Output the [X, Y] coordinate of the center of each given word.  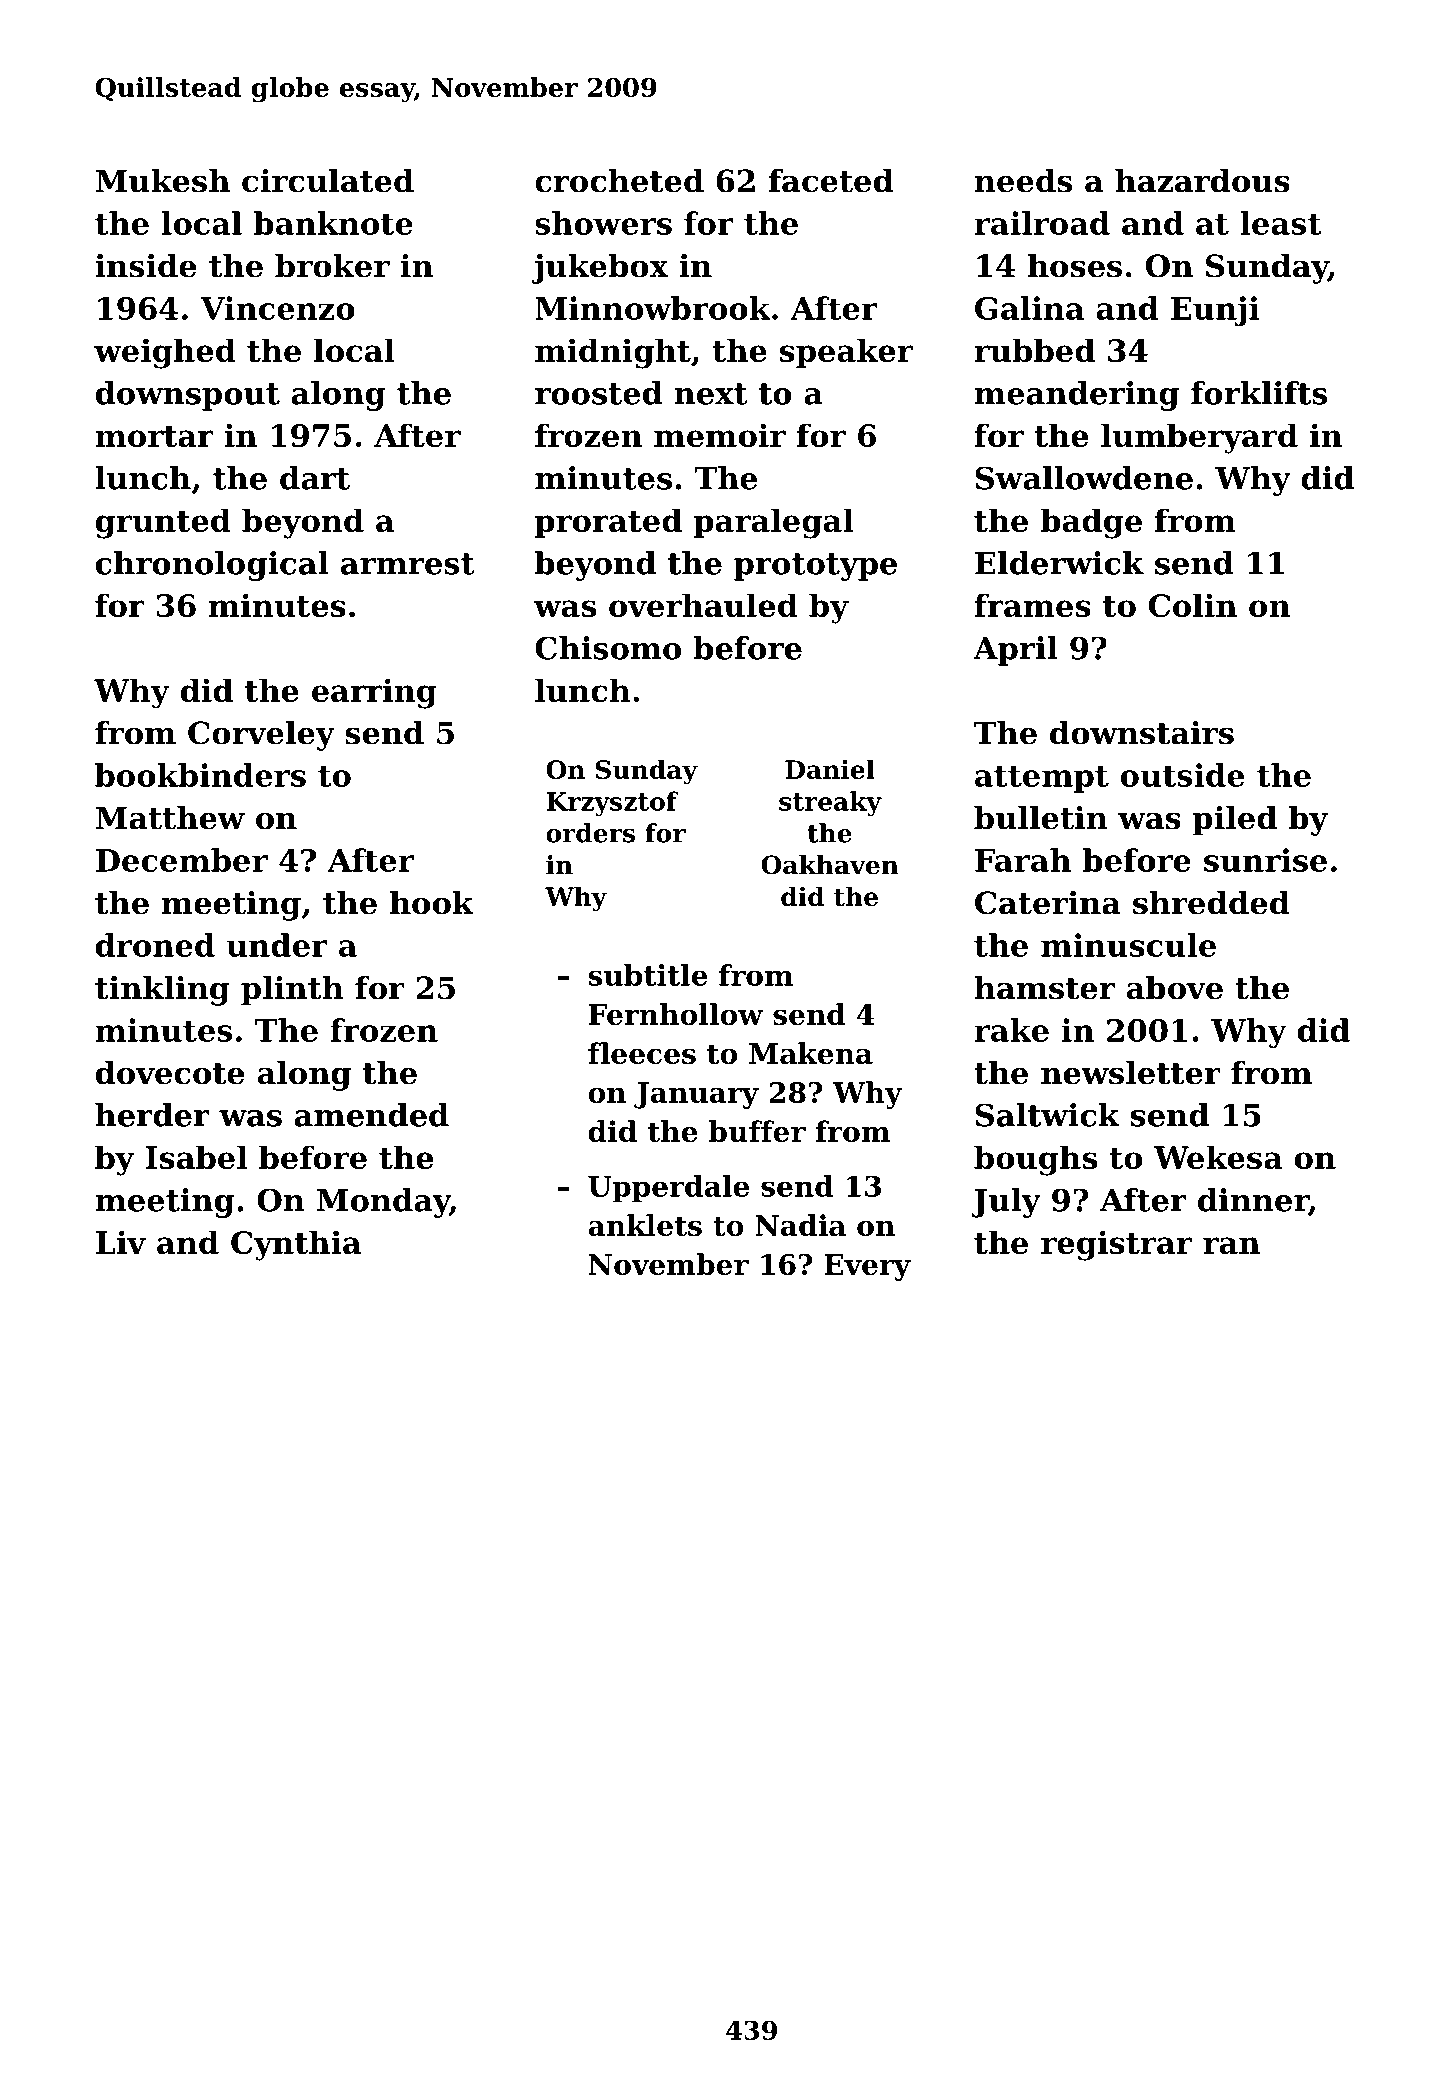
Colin [1193, 605]
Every [867, 1267]
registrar [1116, 1245]
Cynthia [296, 1245]
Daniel [830, 769]
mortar [154, 436]
